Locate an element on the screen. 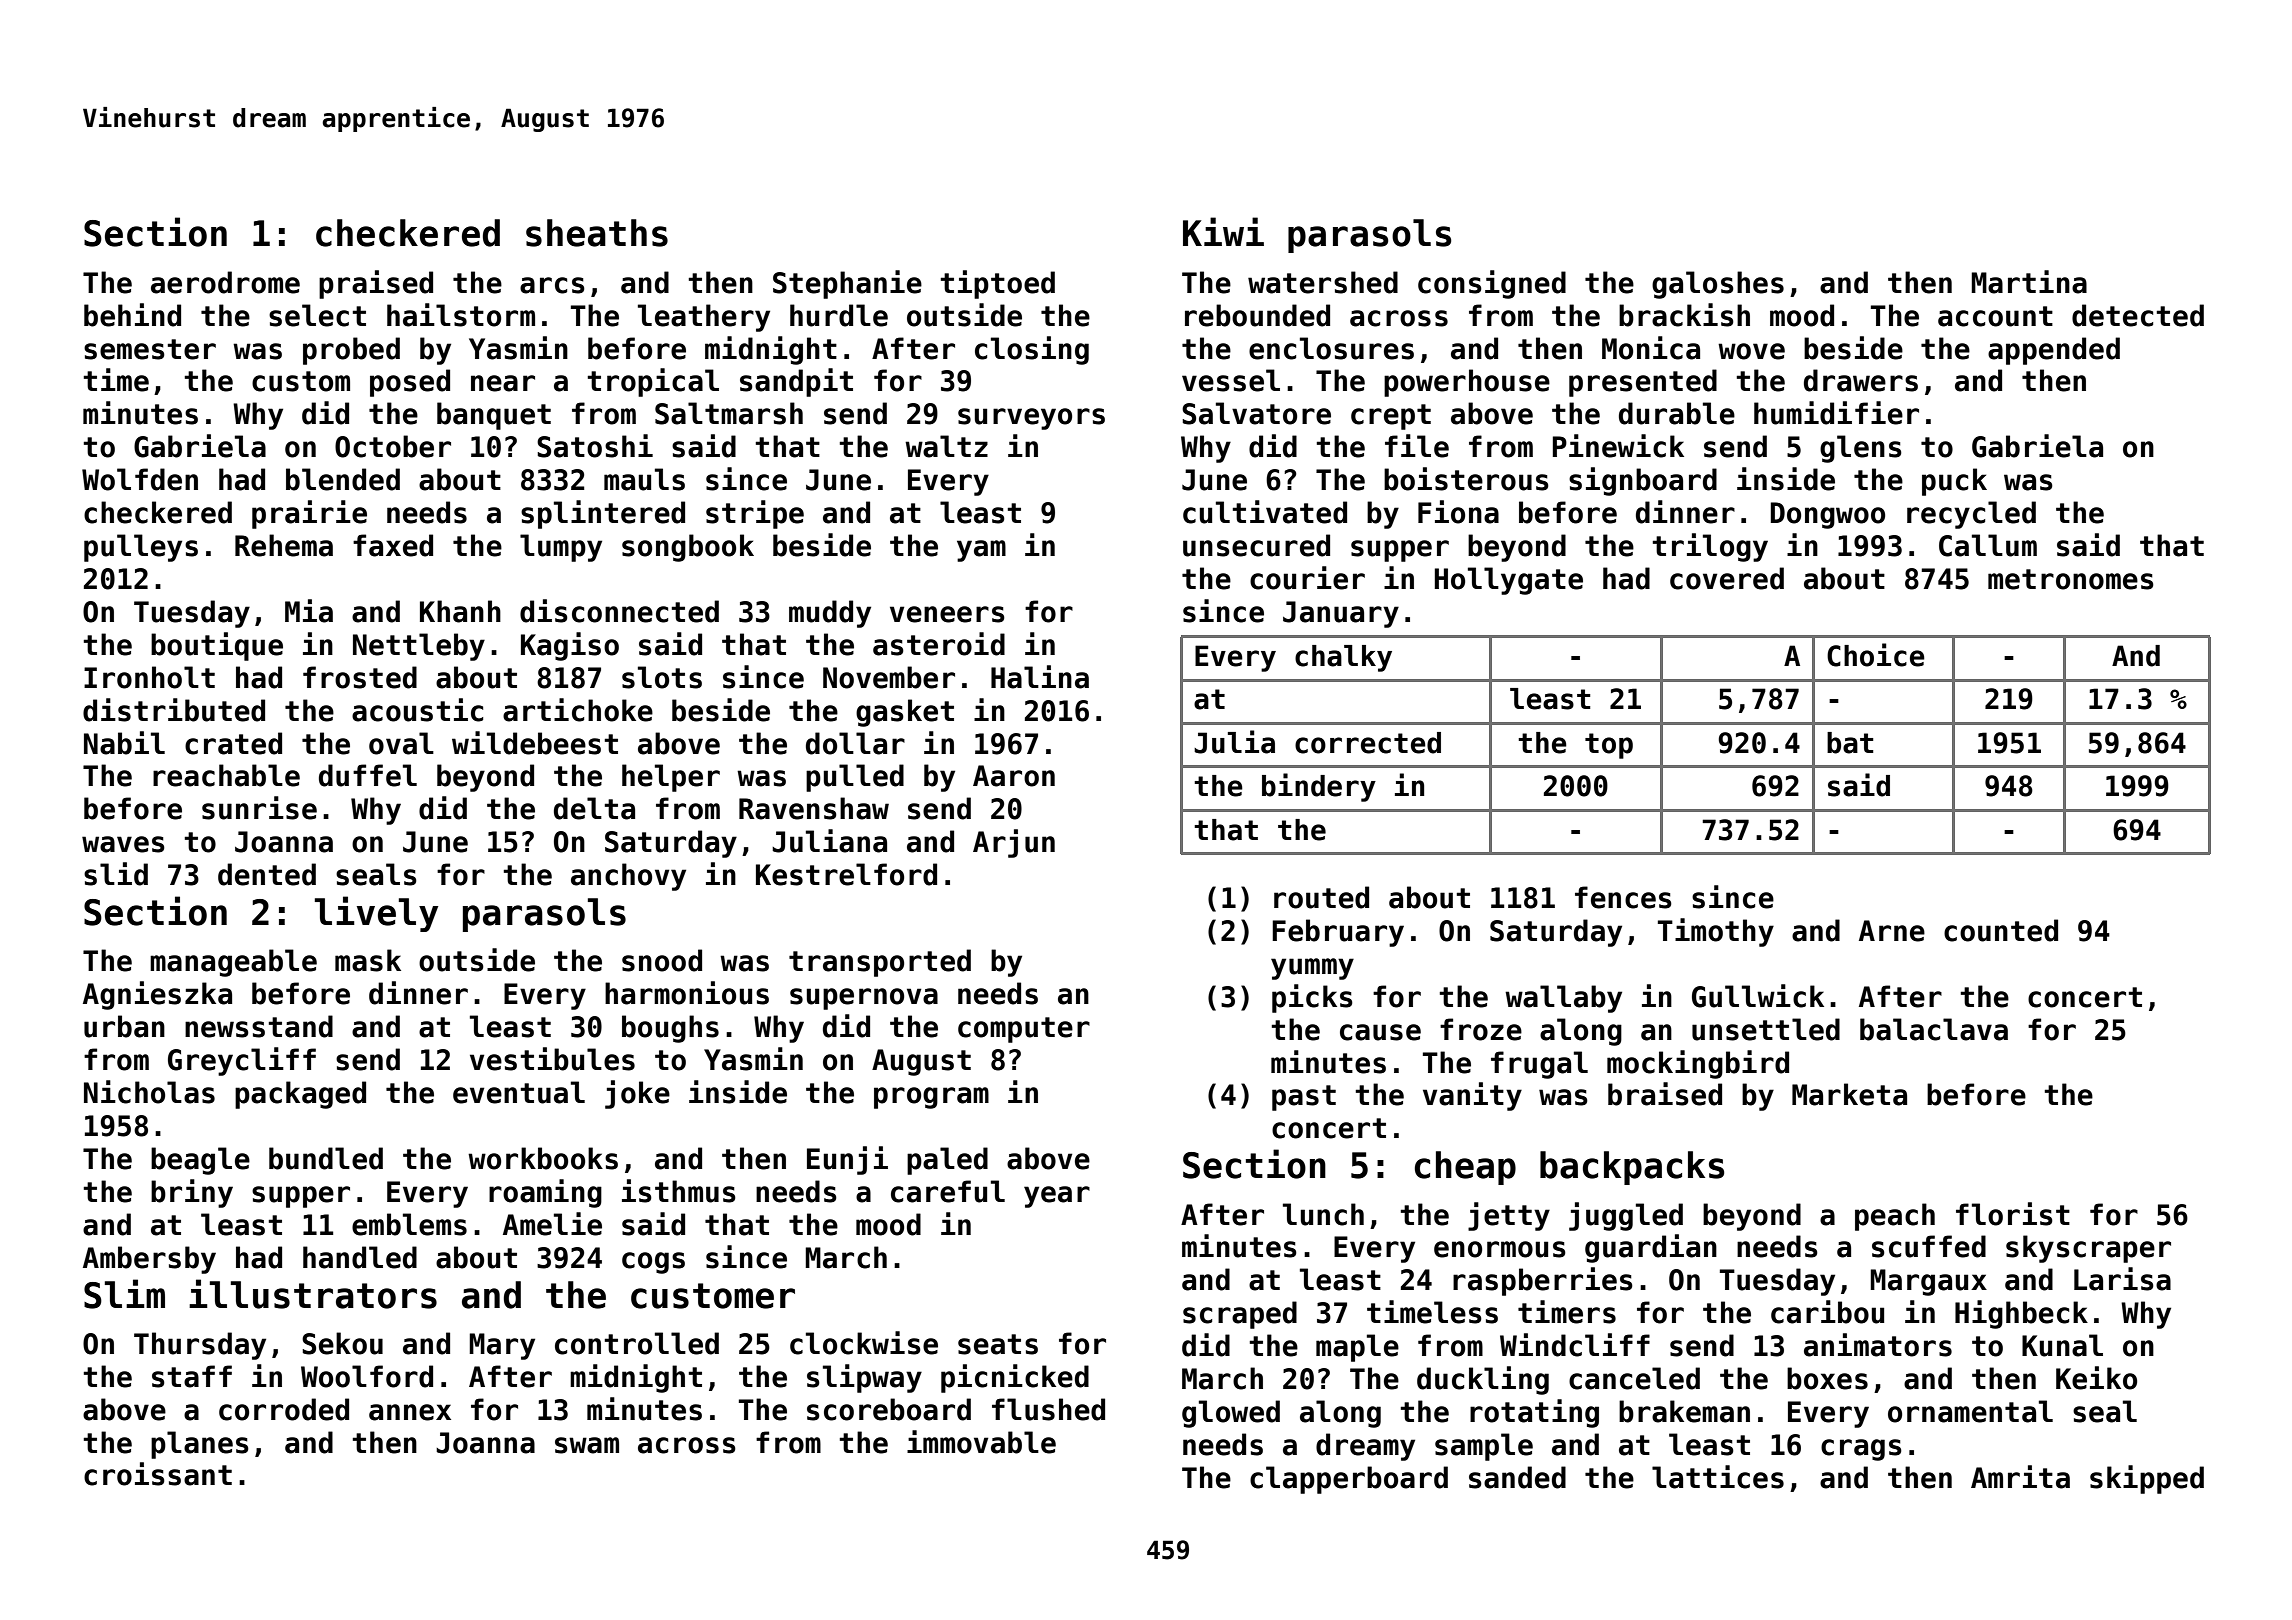 This screenshot has height=1620, width=2292. Kiwi is located at coordinates (1223, 231).
